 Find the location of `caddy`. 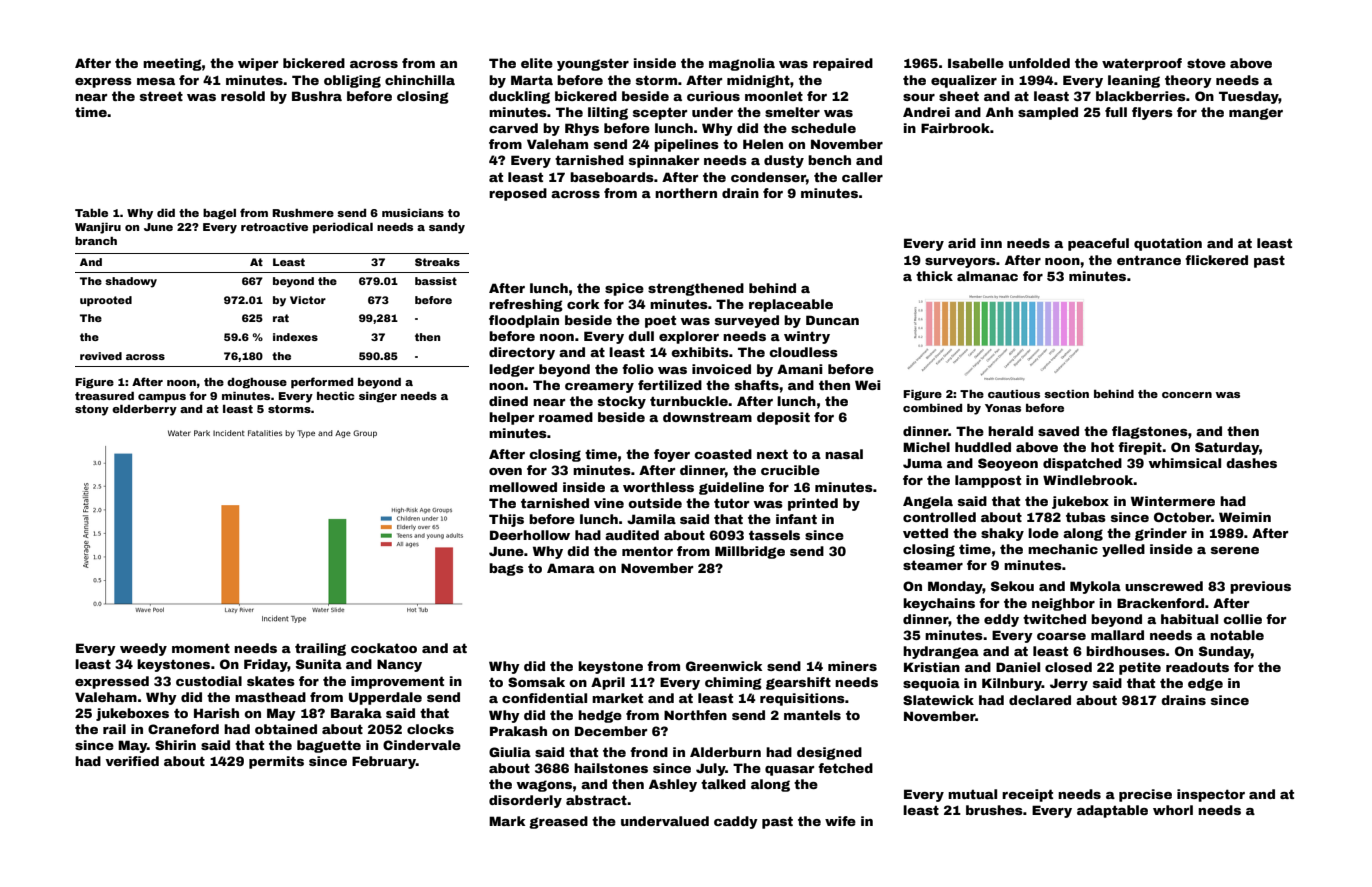

caddy is located at coordinates (736, 822).
